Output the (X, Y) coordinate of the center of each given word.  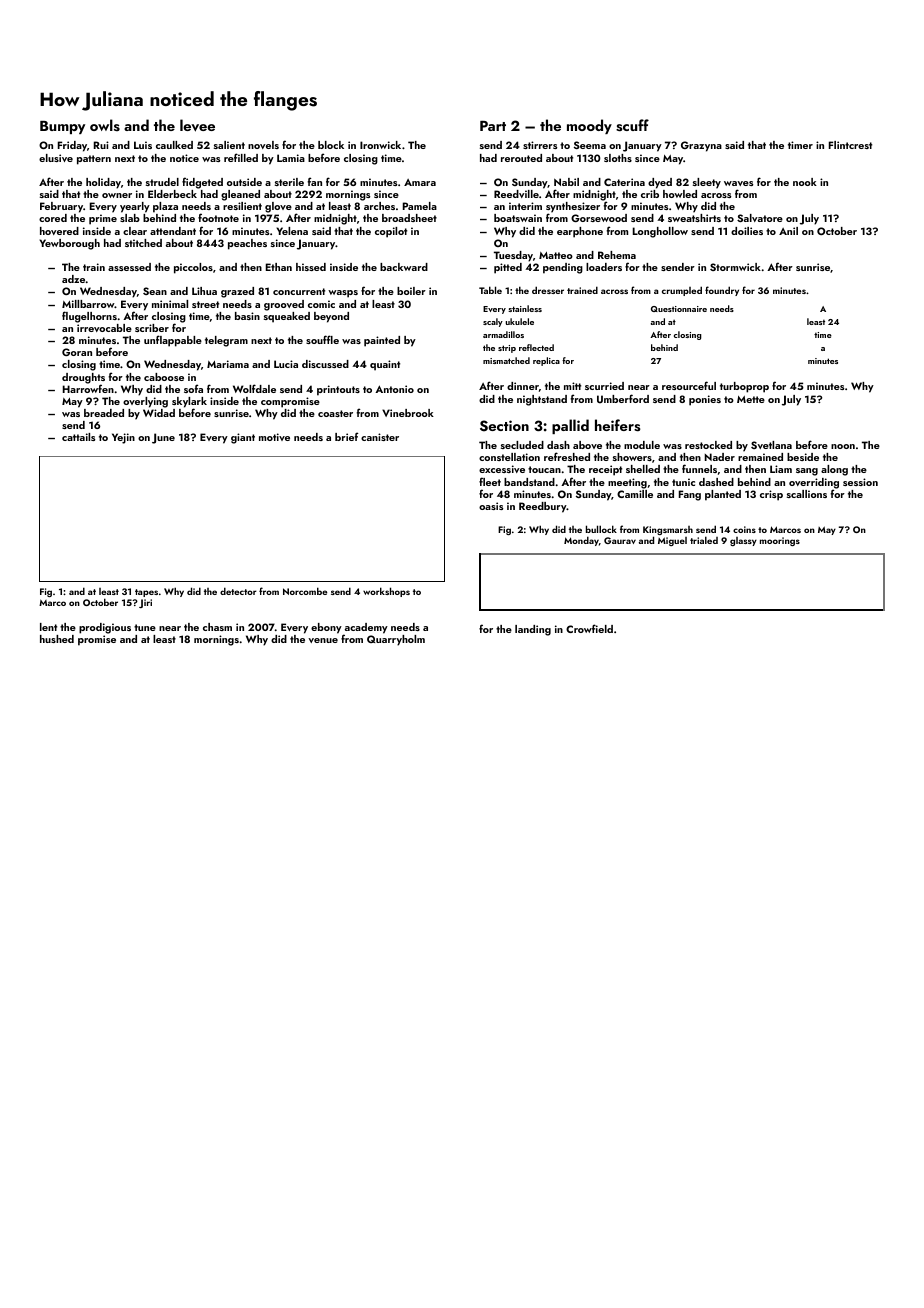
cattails (78, 437)
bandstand (529, 482)
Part (493, 126)
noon (843, 446)
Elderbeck (172, 194)
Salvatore (760, 218)
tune (145, 627)
